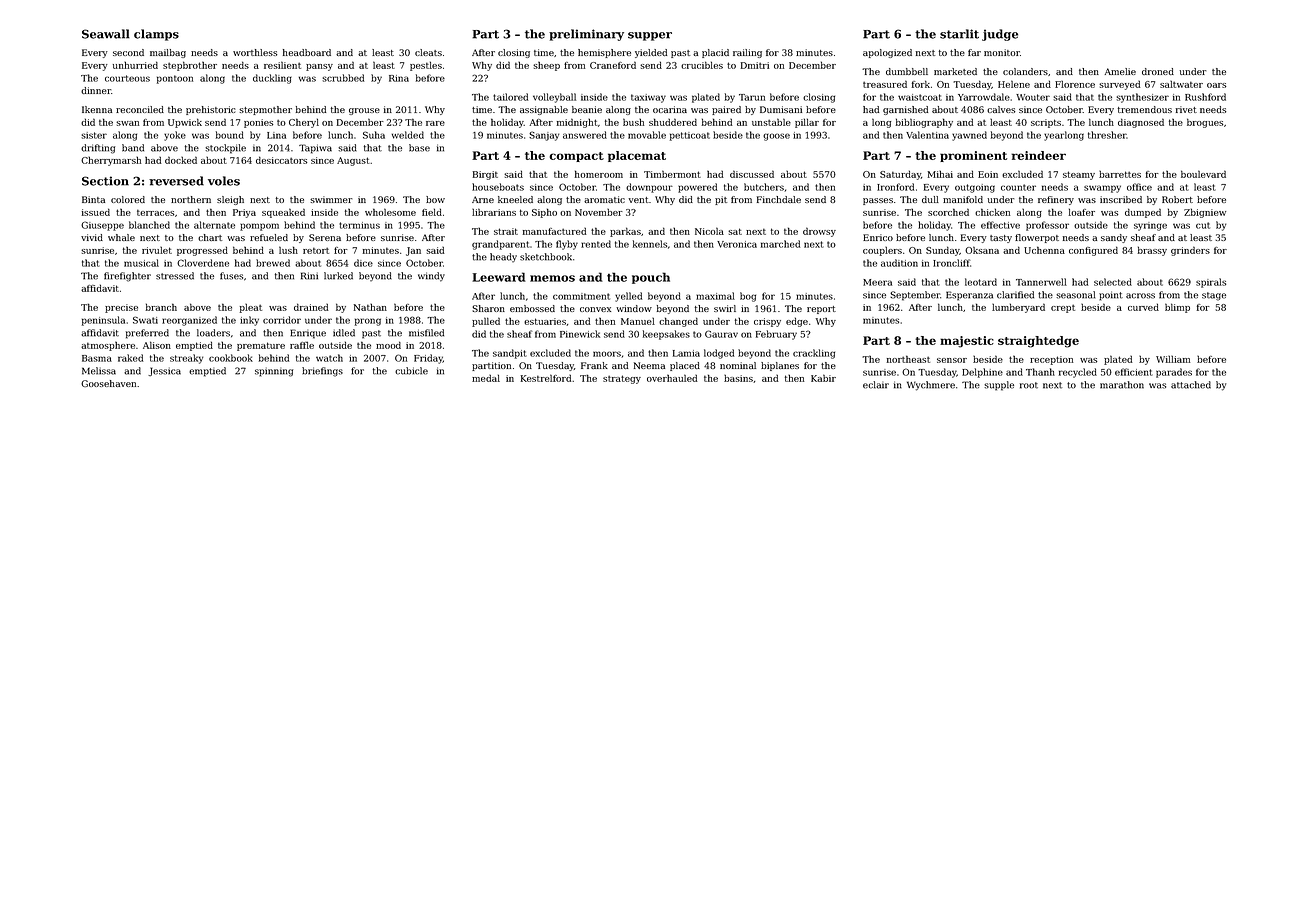 The width and height of the screenshot is (1308, 924). What do you see at coordinates (738, 378) in the screenshot?
I see `basins` at bounding box center [738, 378].
